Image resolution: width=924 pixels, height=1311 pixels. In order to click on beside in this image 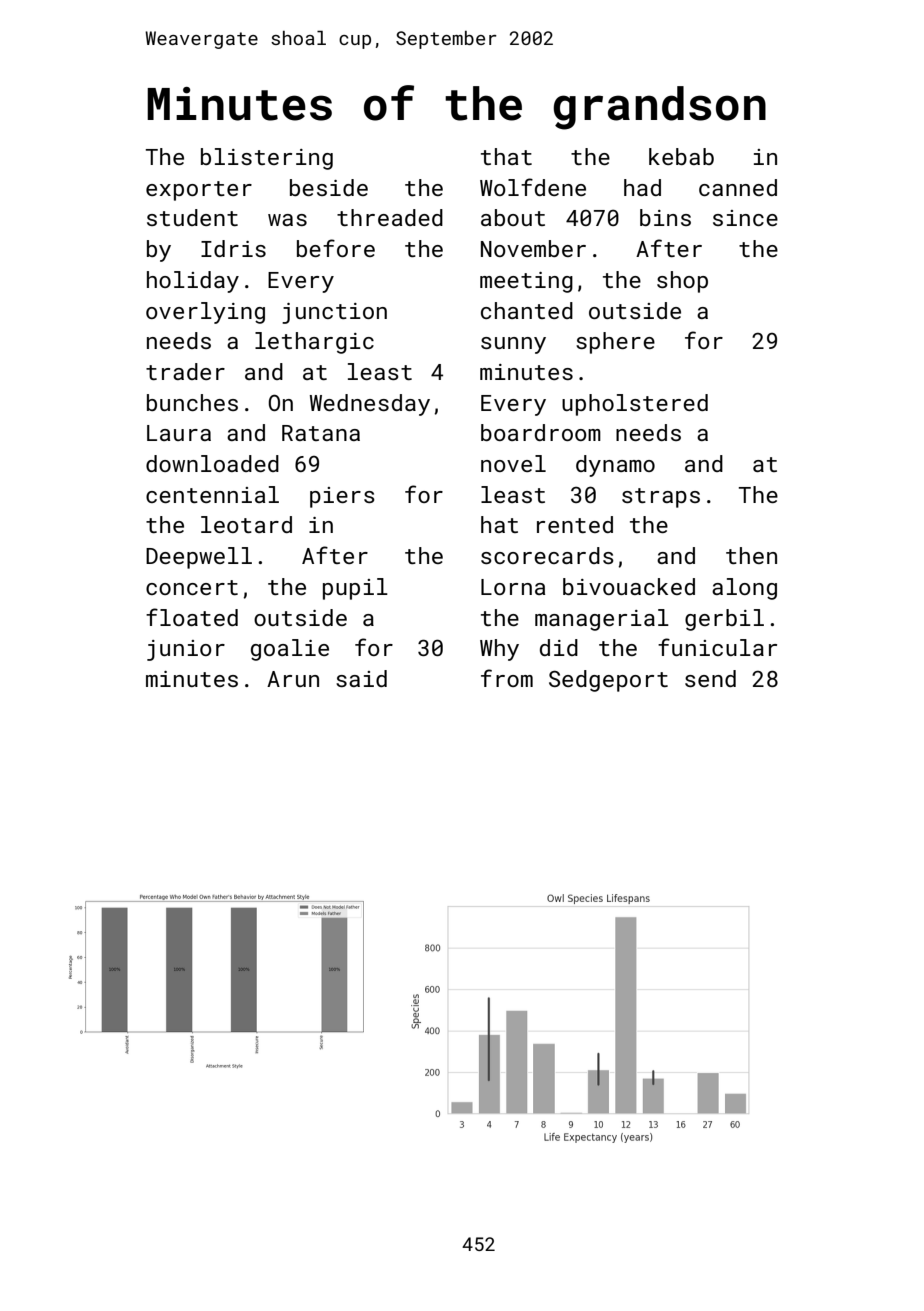, I will do `click(329, 187)`.
